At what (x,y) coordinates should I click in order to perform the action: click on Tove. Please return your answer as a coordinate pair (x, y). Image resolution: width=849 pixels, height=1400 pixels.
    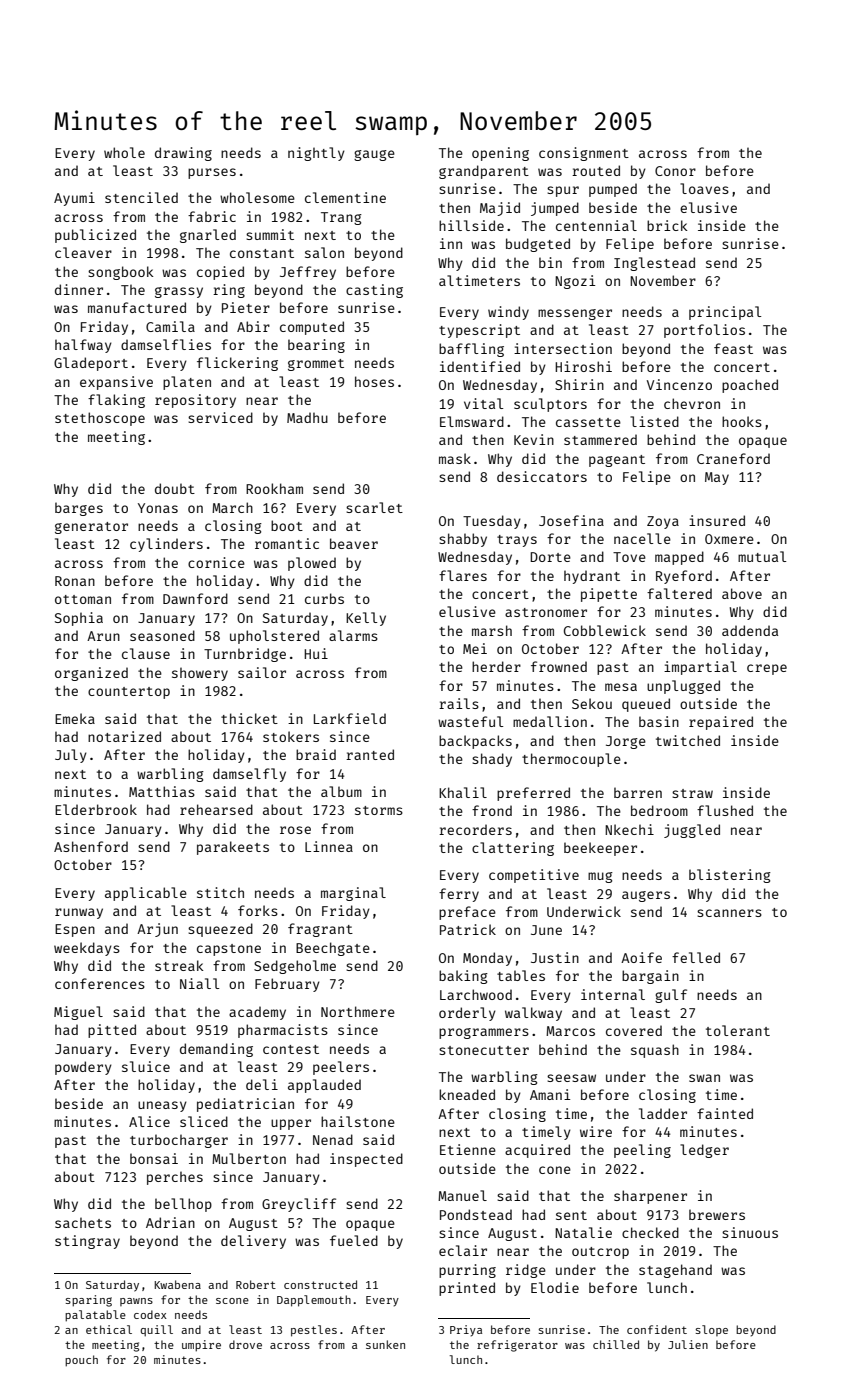
    Looking at the image, I should click on (629, 557).
